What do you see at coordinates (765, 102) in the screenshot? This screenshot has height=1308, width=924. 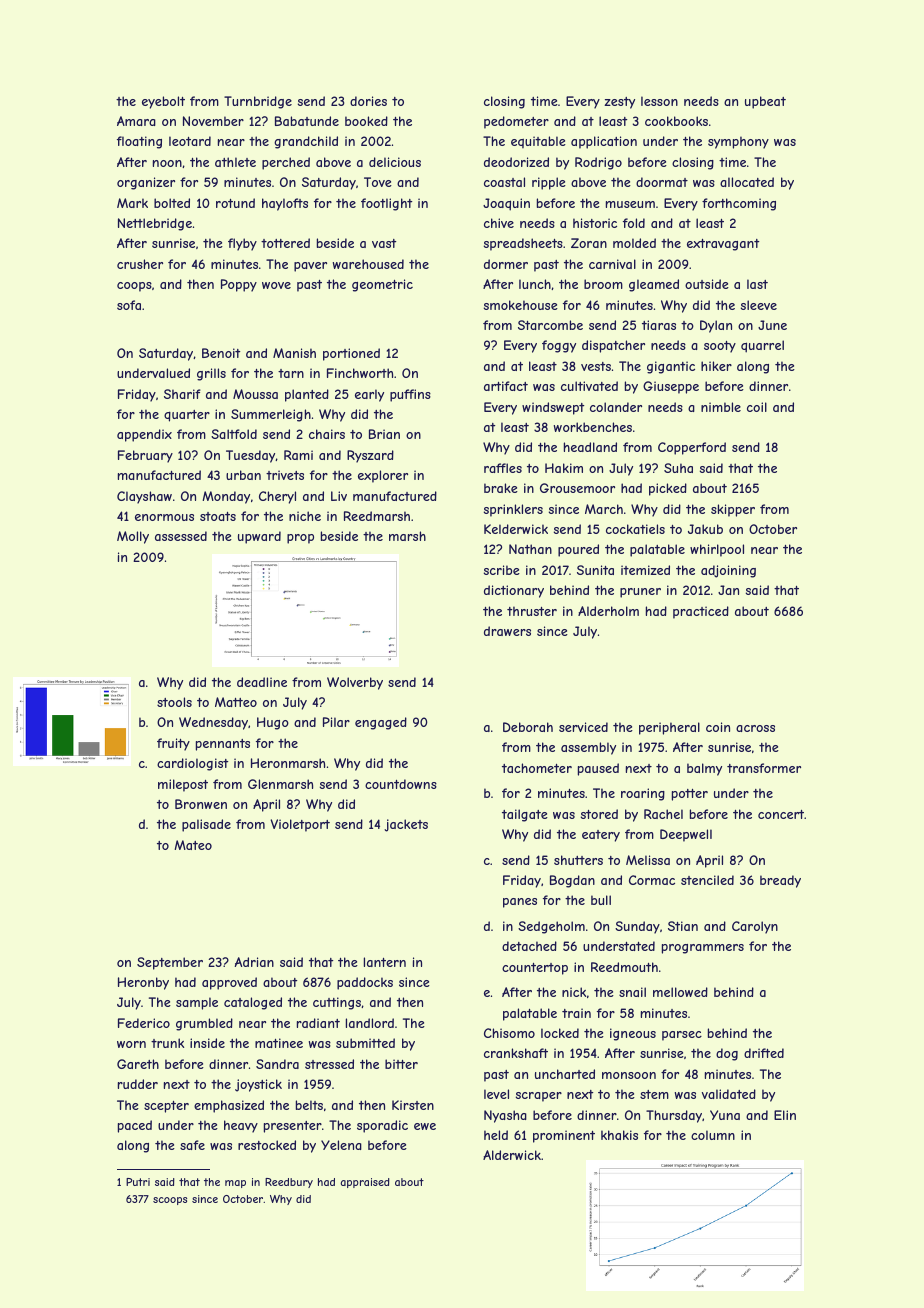 I see `upbeat` at bounding box center [765, 102].
